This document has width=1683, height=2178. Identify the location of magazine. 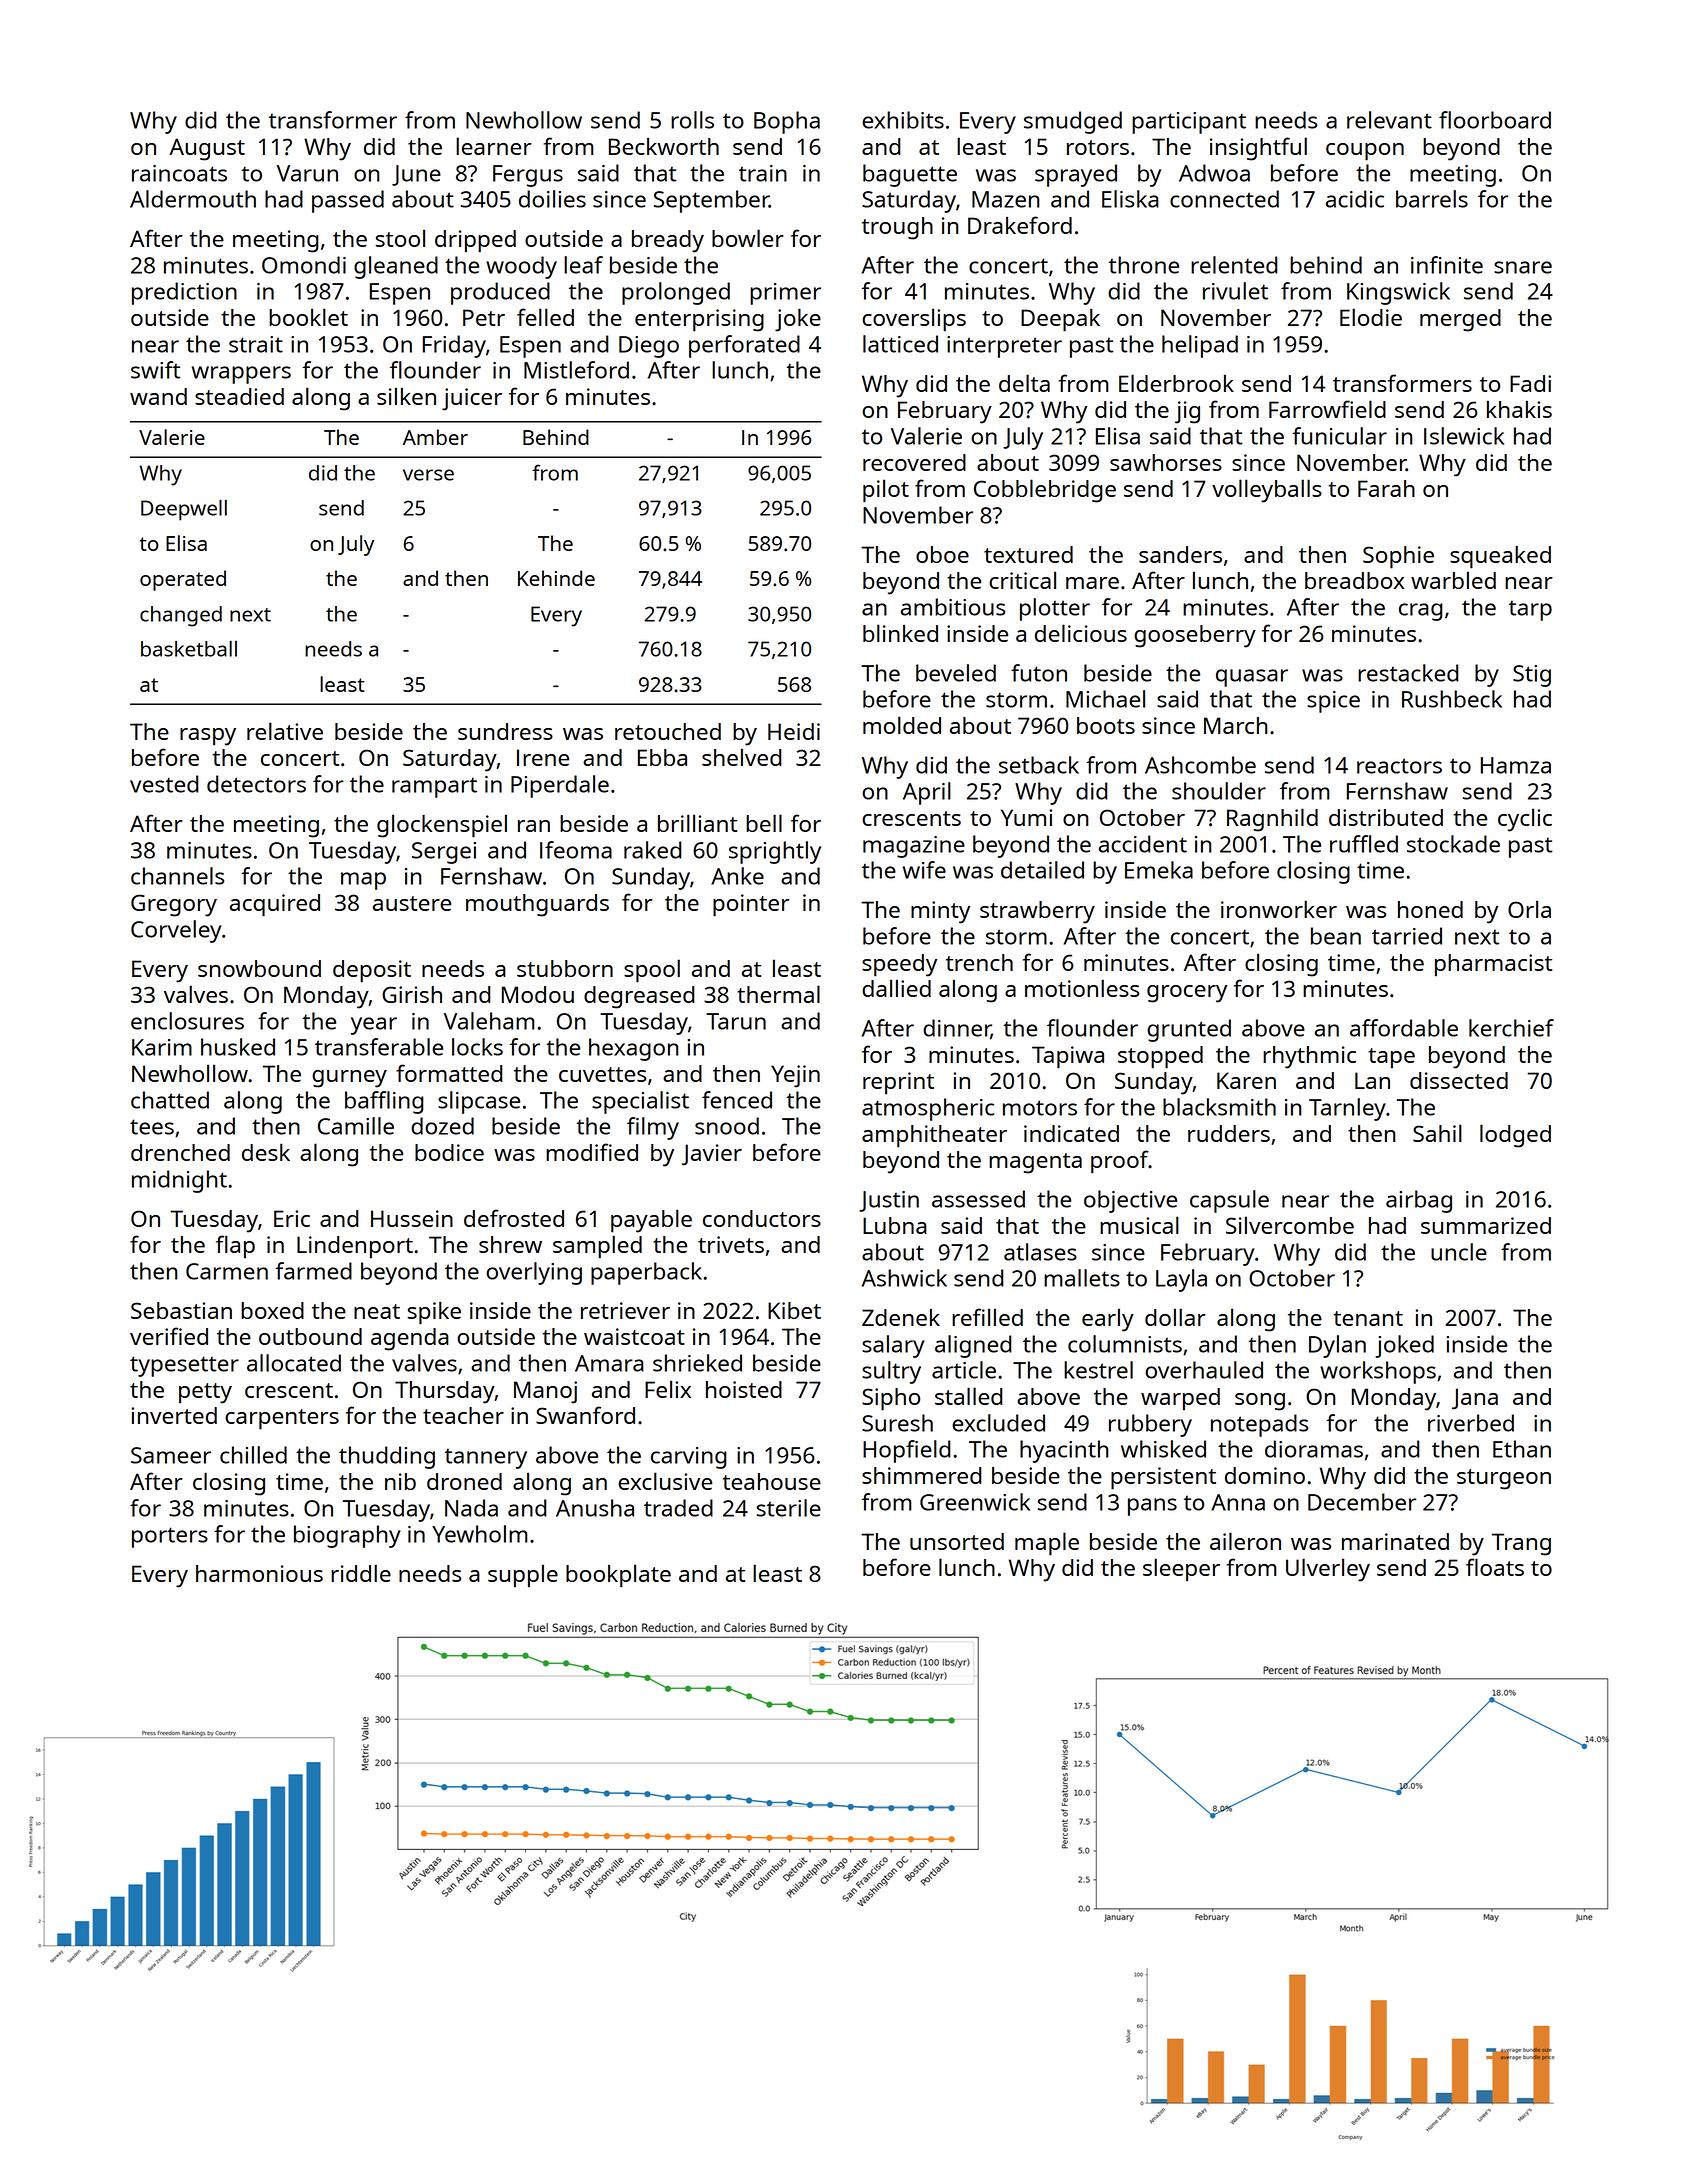
(914, 847).
